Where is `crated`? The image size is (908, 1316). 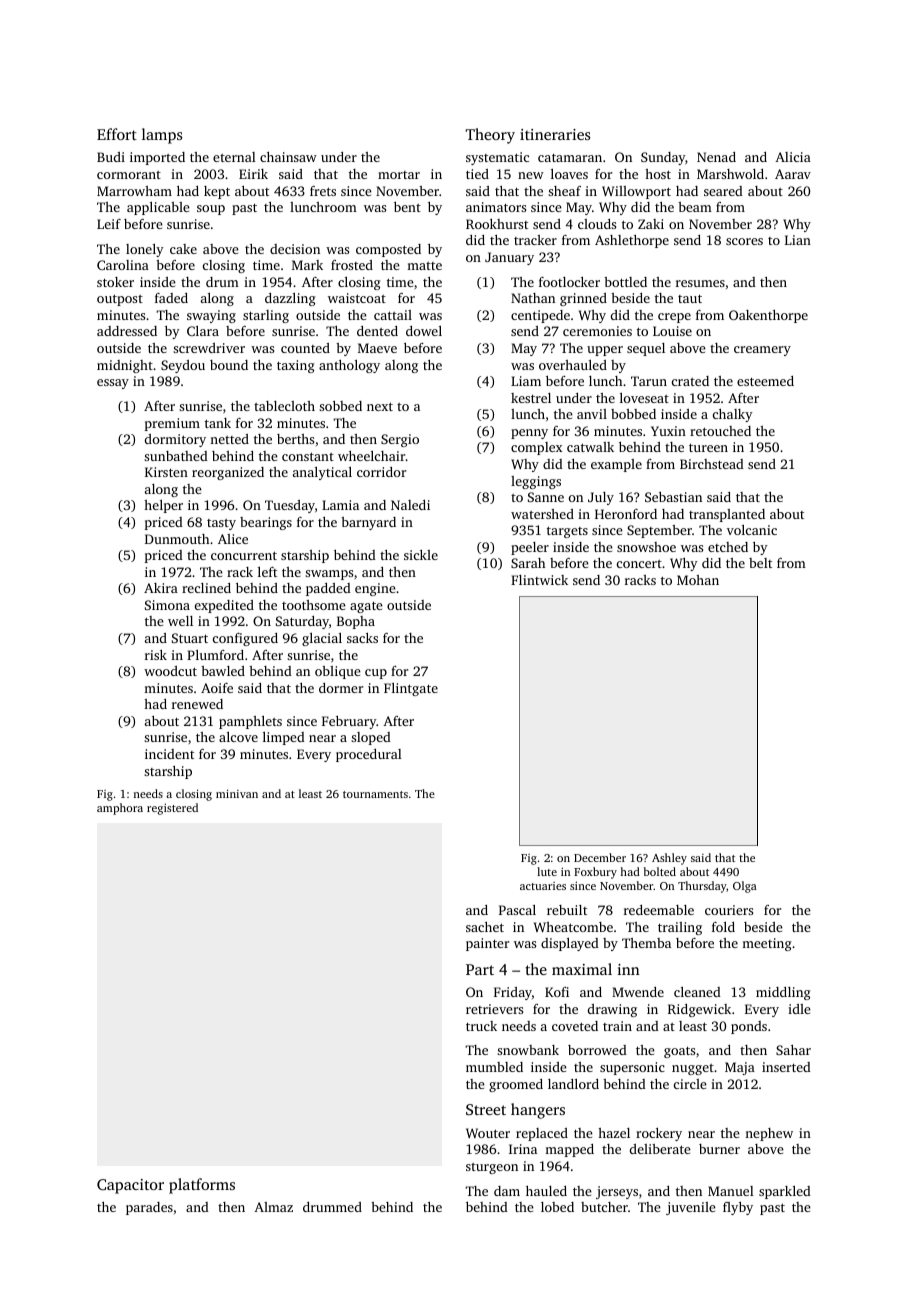 crated is located at coordinates (690, 381).
